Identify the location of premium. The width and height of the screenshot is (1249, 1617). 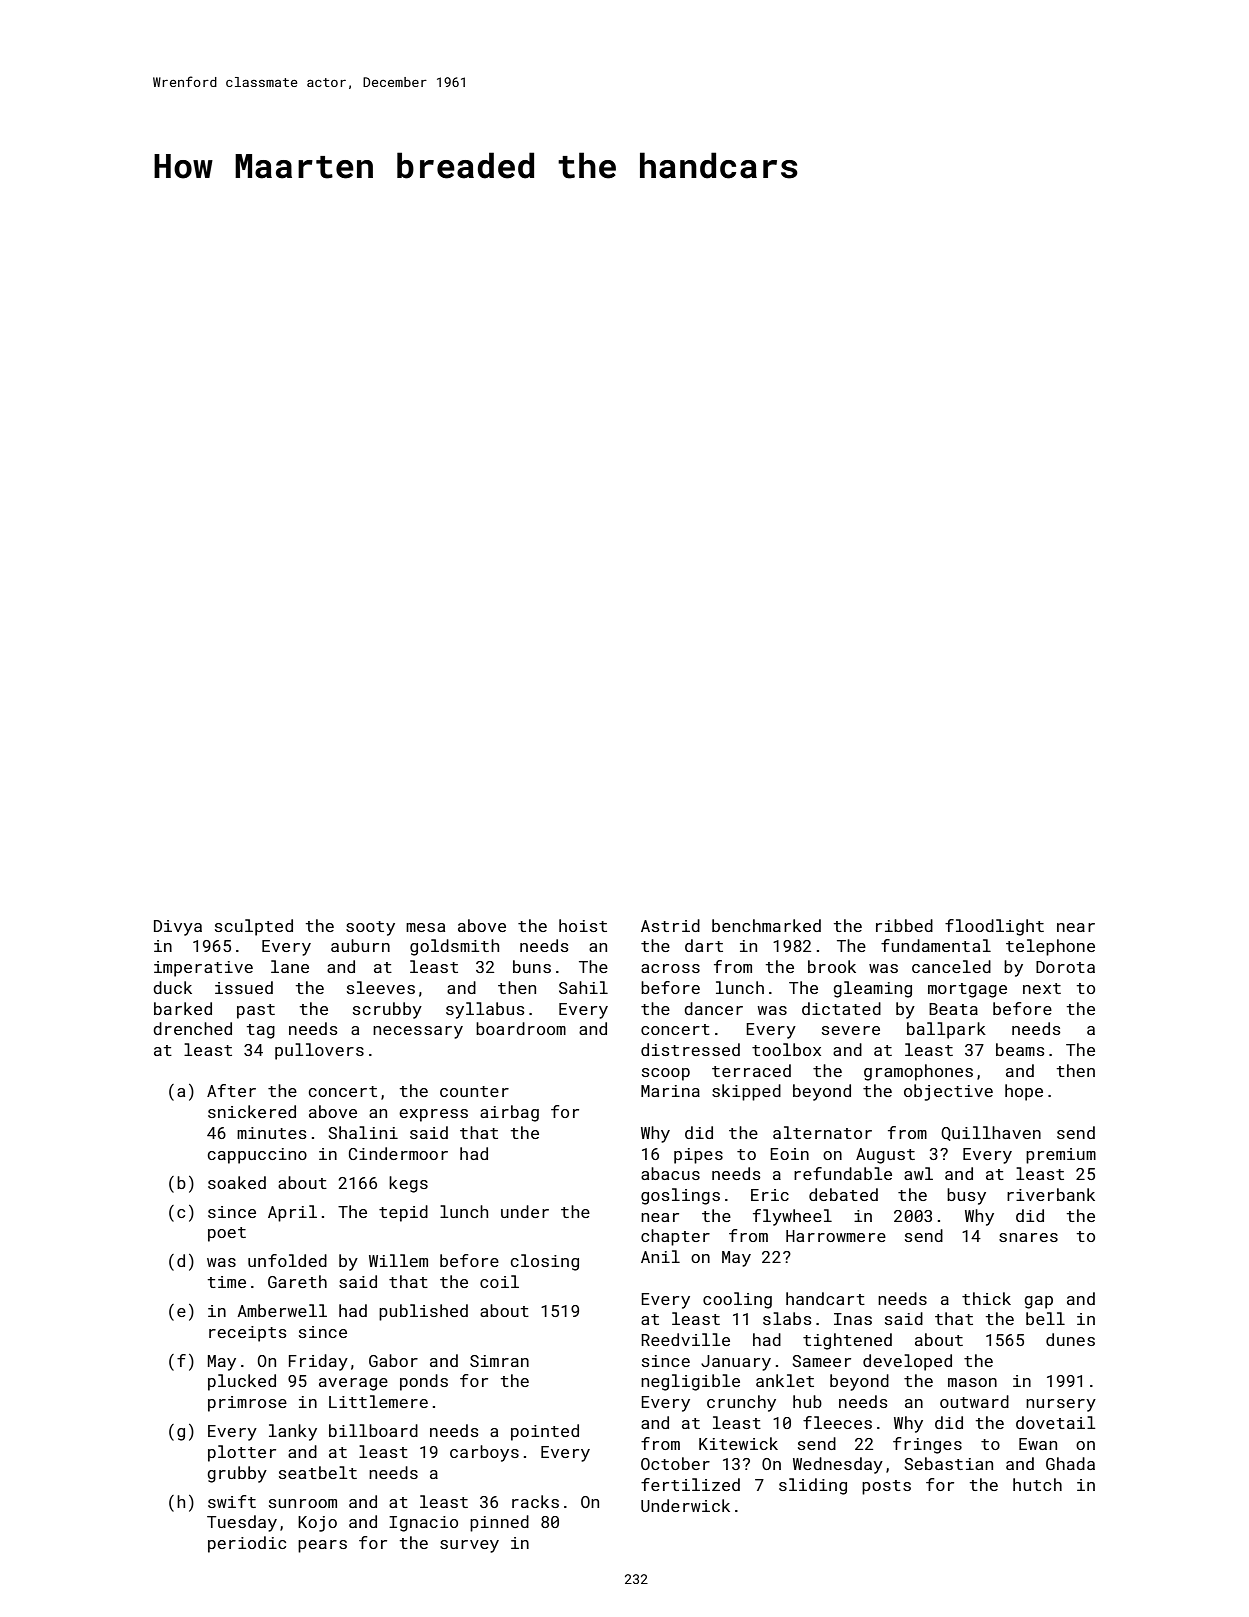
(1061, 1156).
